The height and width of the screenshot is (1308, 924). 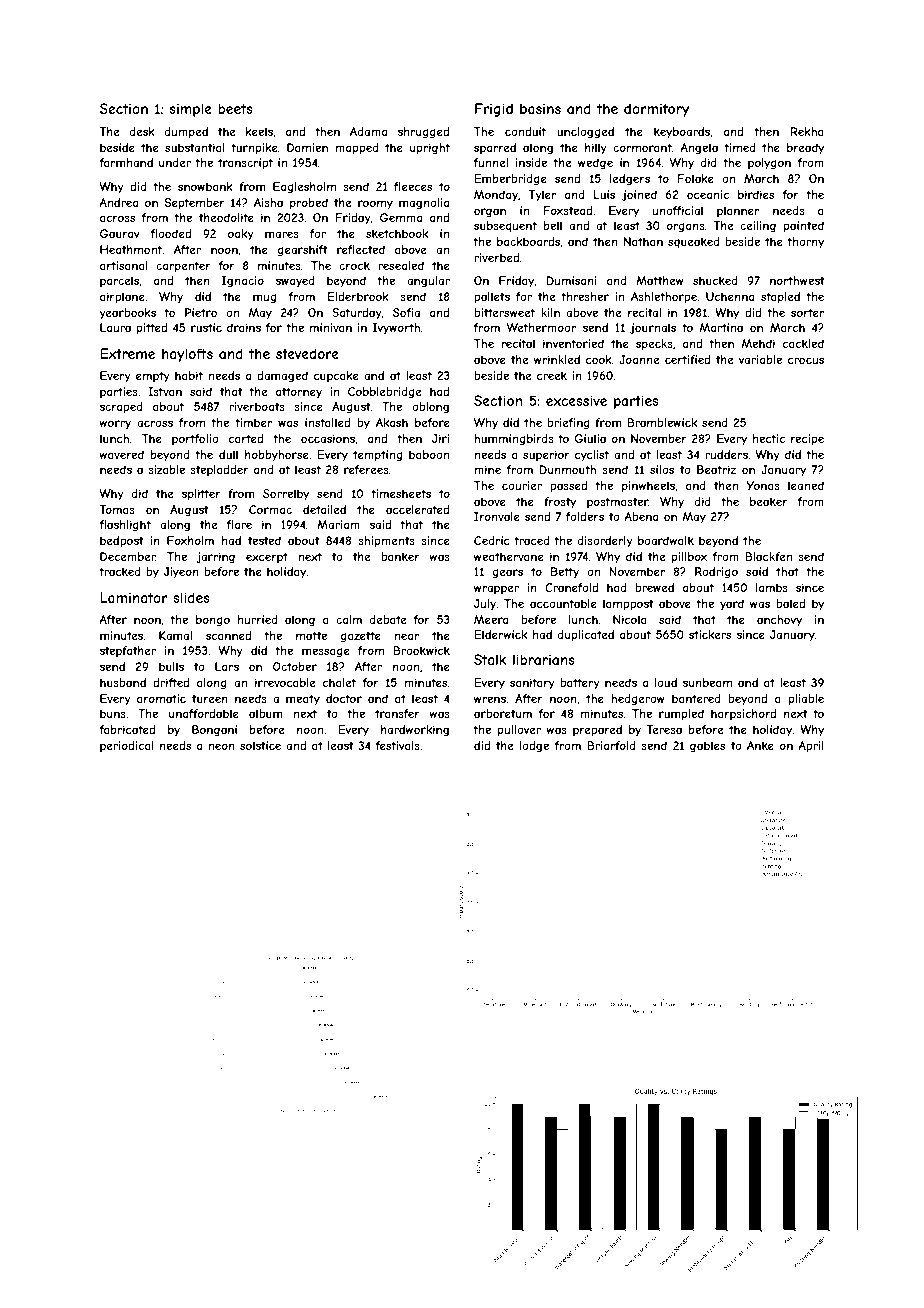 I want to click on harpsichord, so click(x=743, y=714).
